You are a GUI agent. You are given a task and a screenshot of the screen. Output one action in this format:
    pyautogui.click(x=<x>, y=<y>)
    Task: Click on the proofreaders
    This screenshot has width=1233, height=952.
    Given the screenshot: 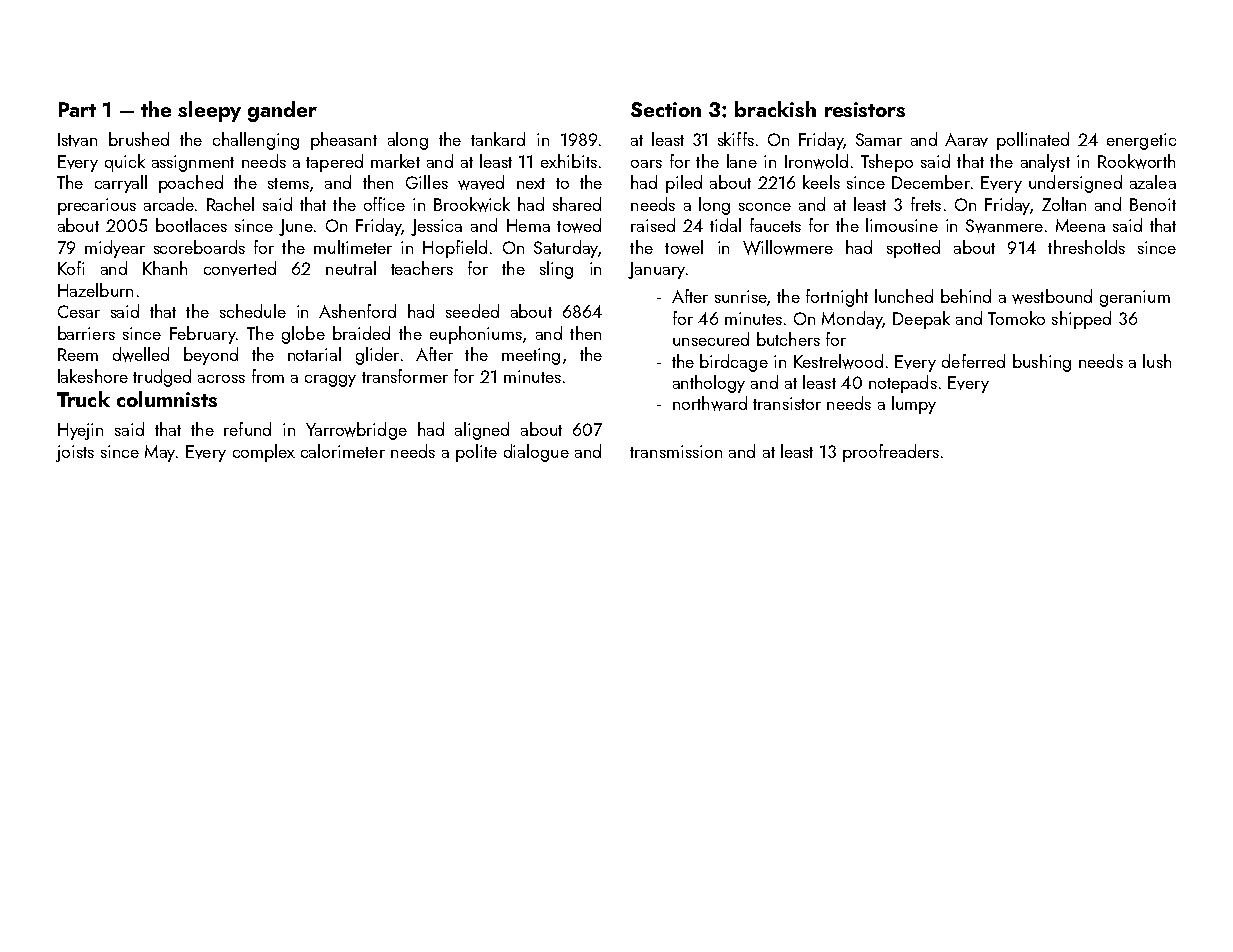 What is the action you would take?
    pyautogui.click(x=891, y=453)
